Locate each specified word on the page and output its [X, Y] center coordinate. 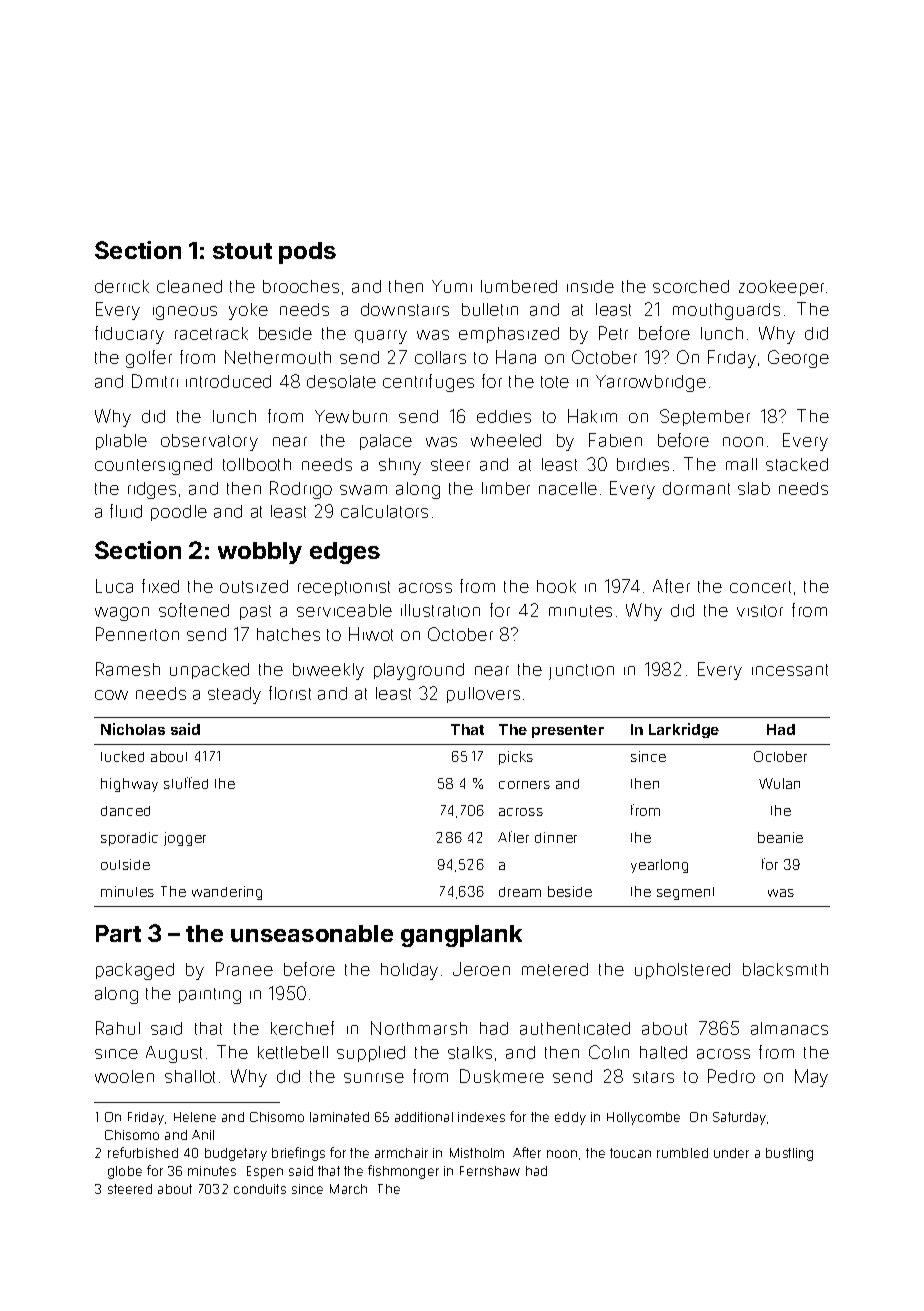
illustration [440, 610]
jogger [185, 839]
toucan [630, 1153]
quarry [381, 337]
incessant [790, 670]
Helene [195, 1117]
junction [581, 672]
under [731, 1153]
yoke [248, 311]
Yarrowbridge [651, 383]
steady [234, 695]
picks [516, 758]
